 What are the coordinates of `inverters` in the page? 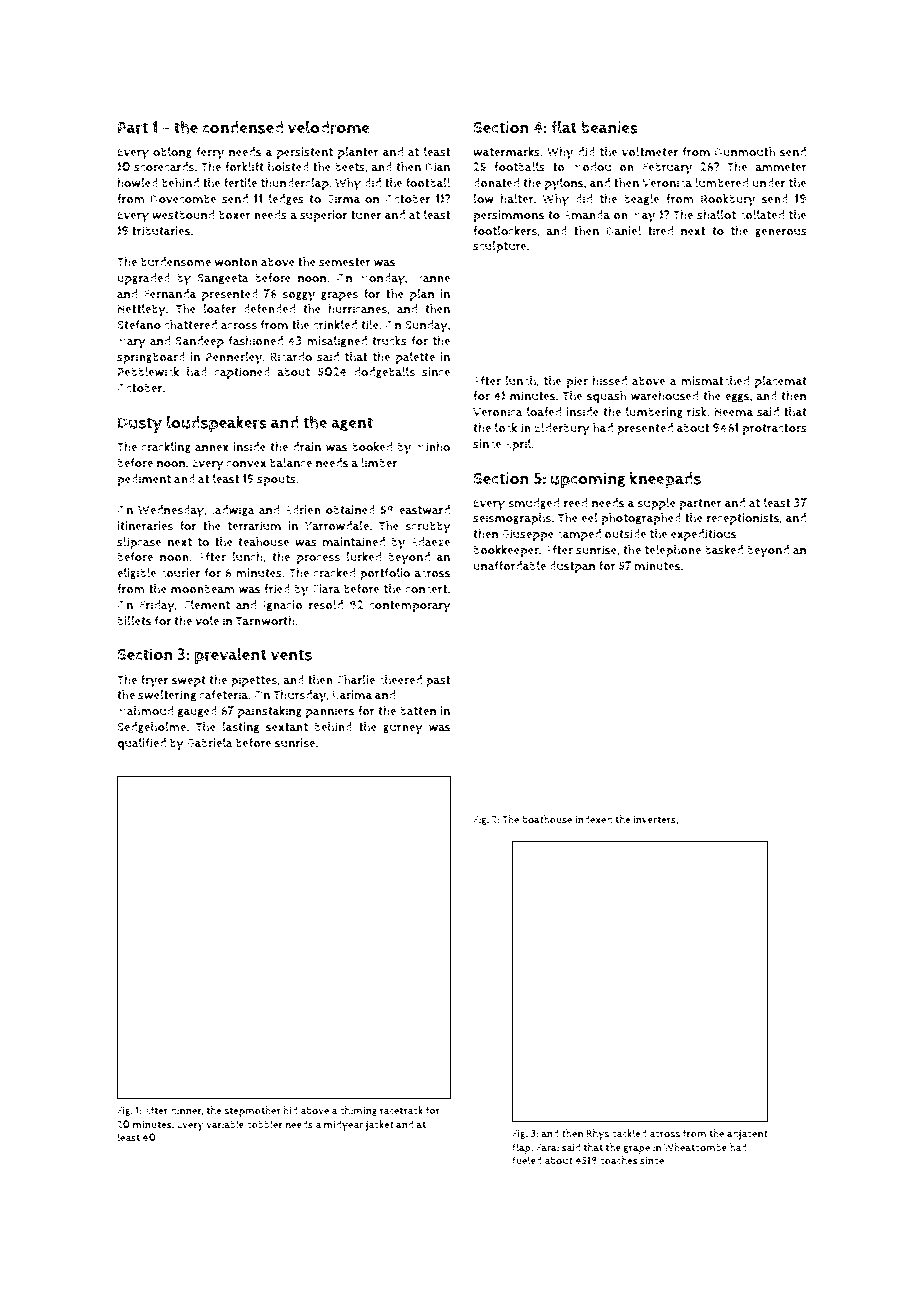 It's located at (654, 819).
